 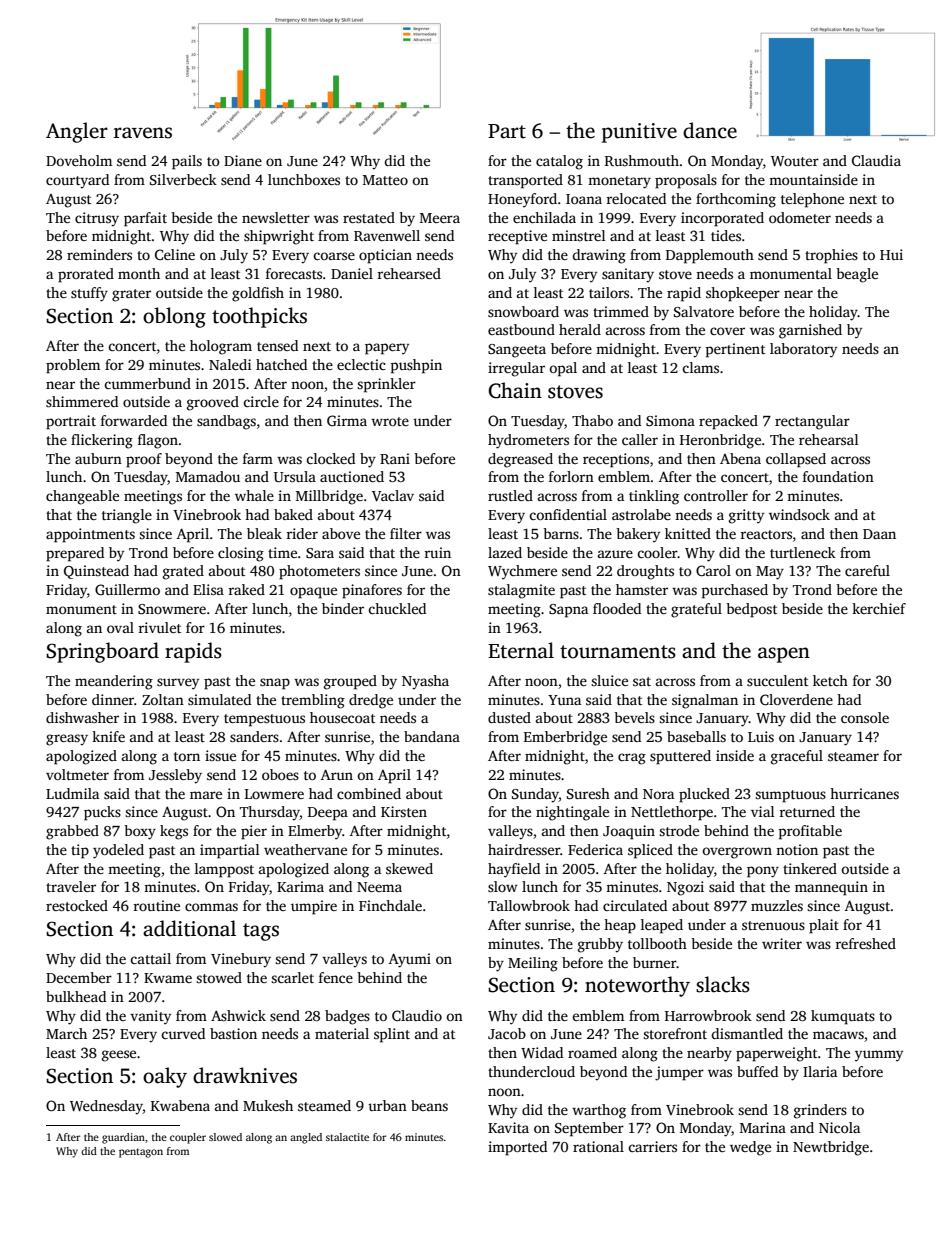 I want to click on sluice, so click(x=609, y=680).
